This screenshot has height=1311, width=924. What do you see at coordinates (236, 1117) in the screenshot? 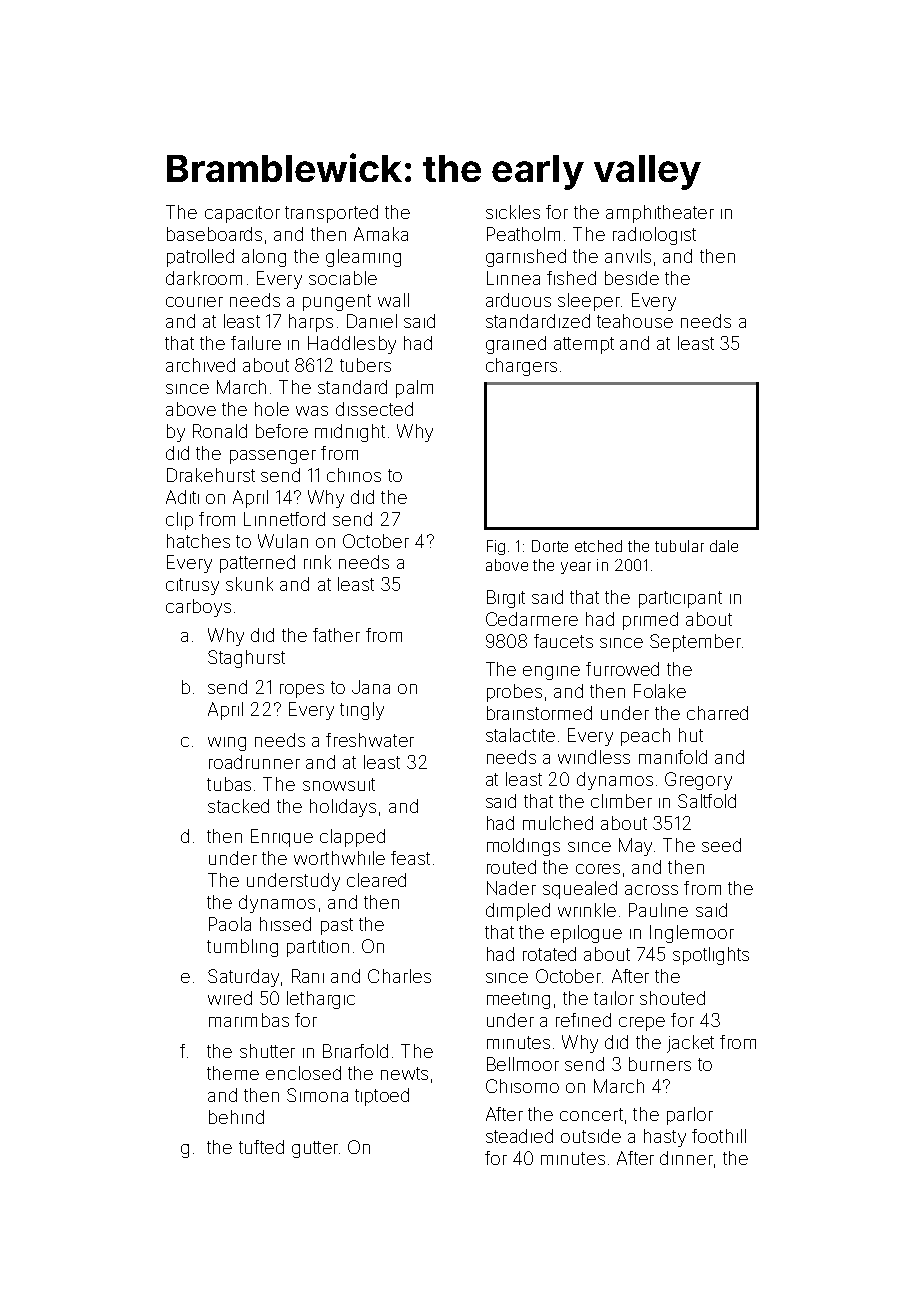
I see `behind` at bounding box center [236, 1117].
